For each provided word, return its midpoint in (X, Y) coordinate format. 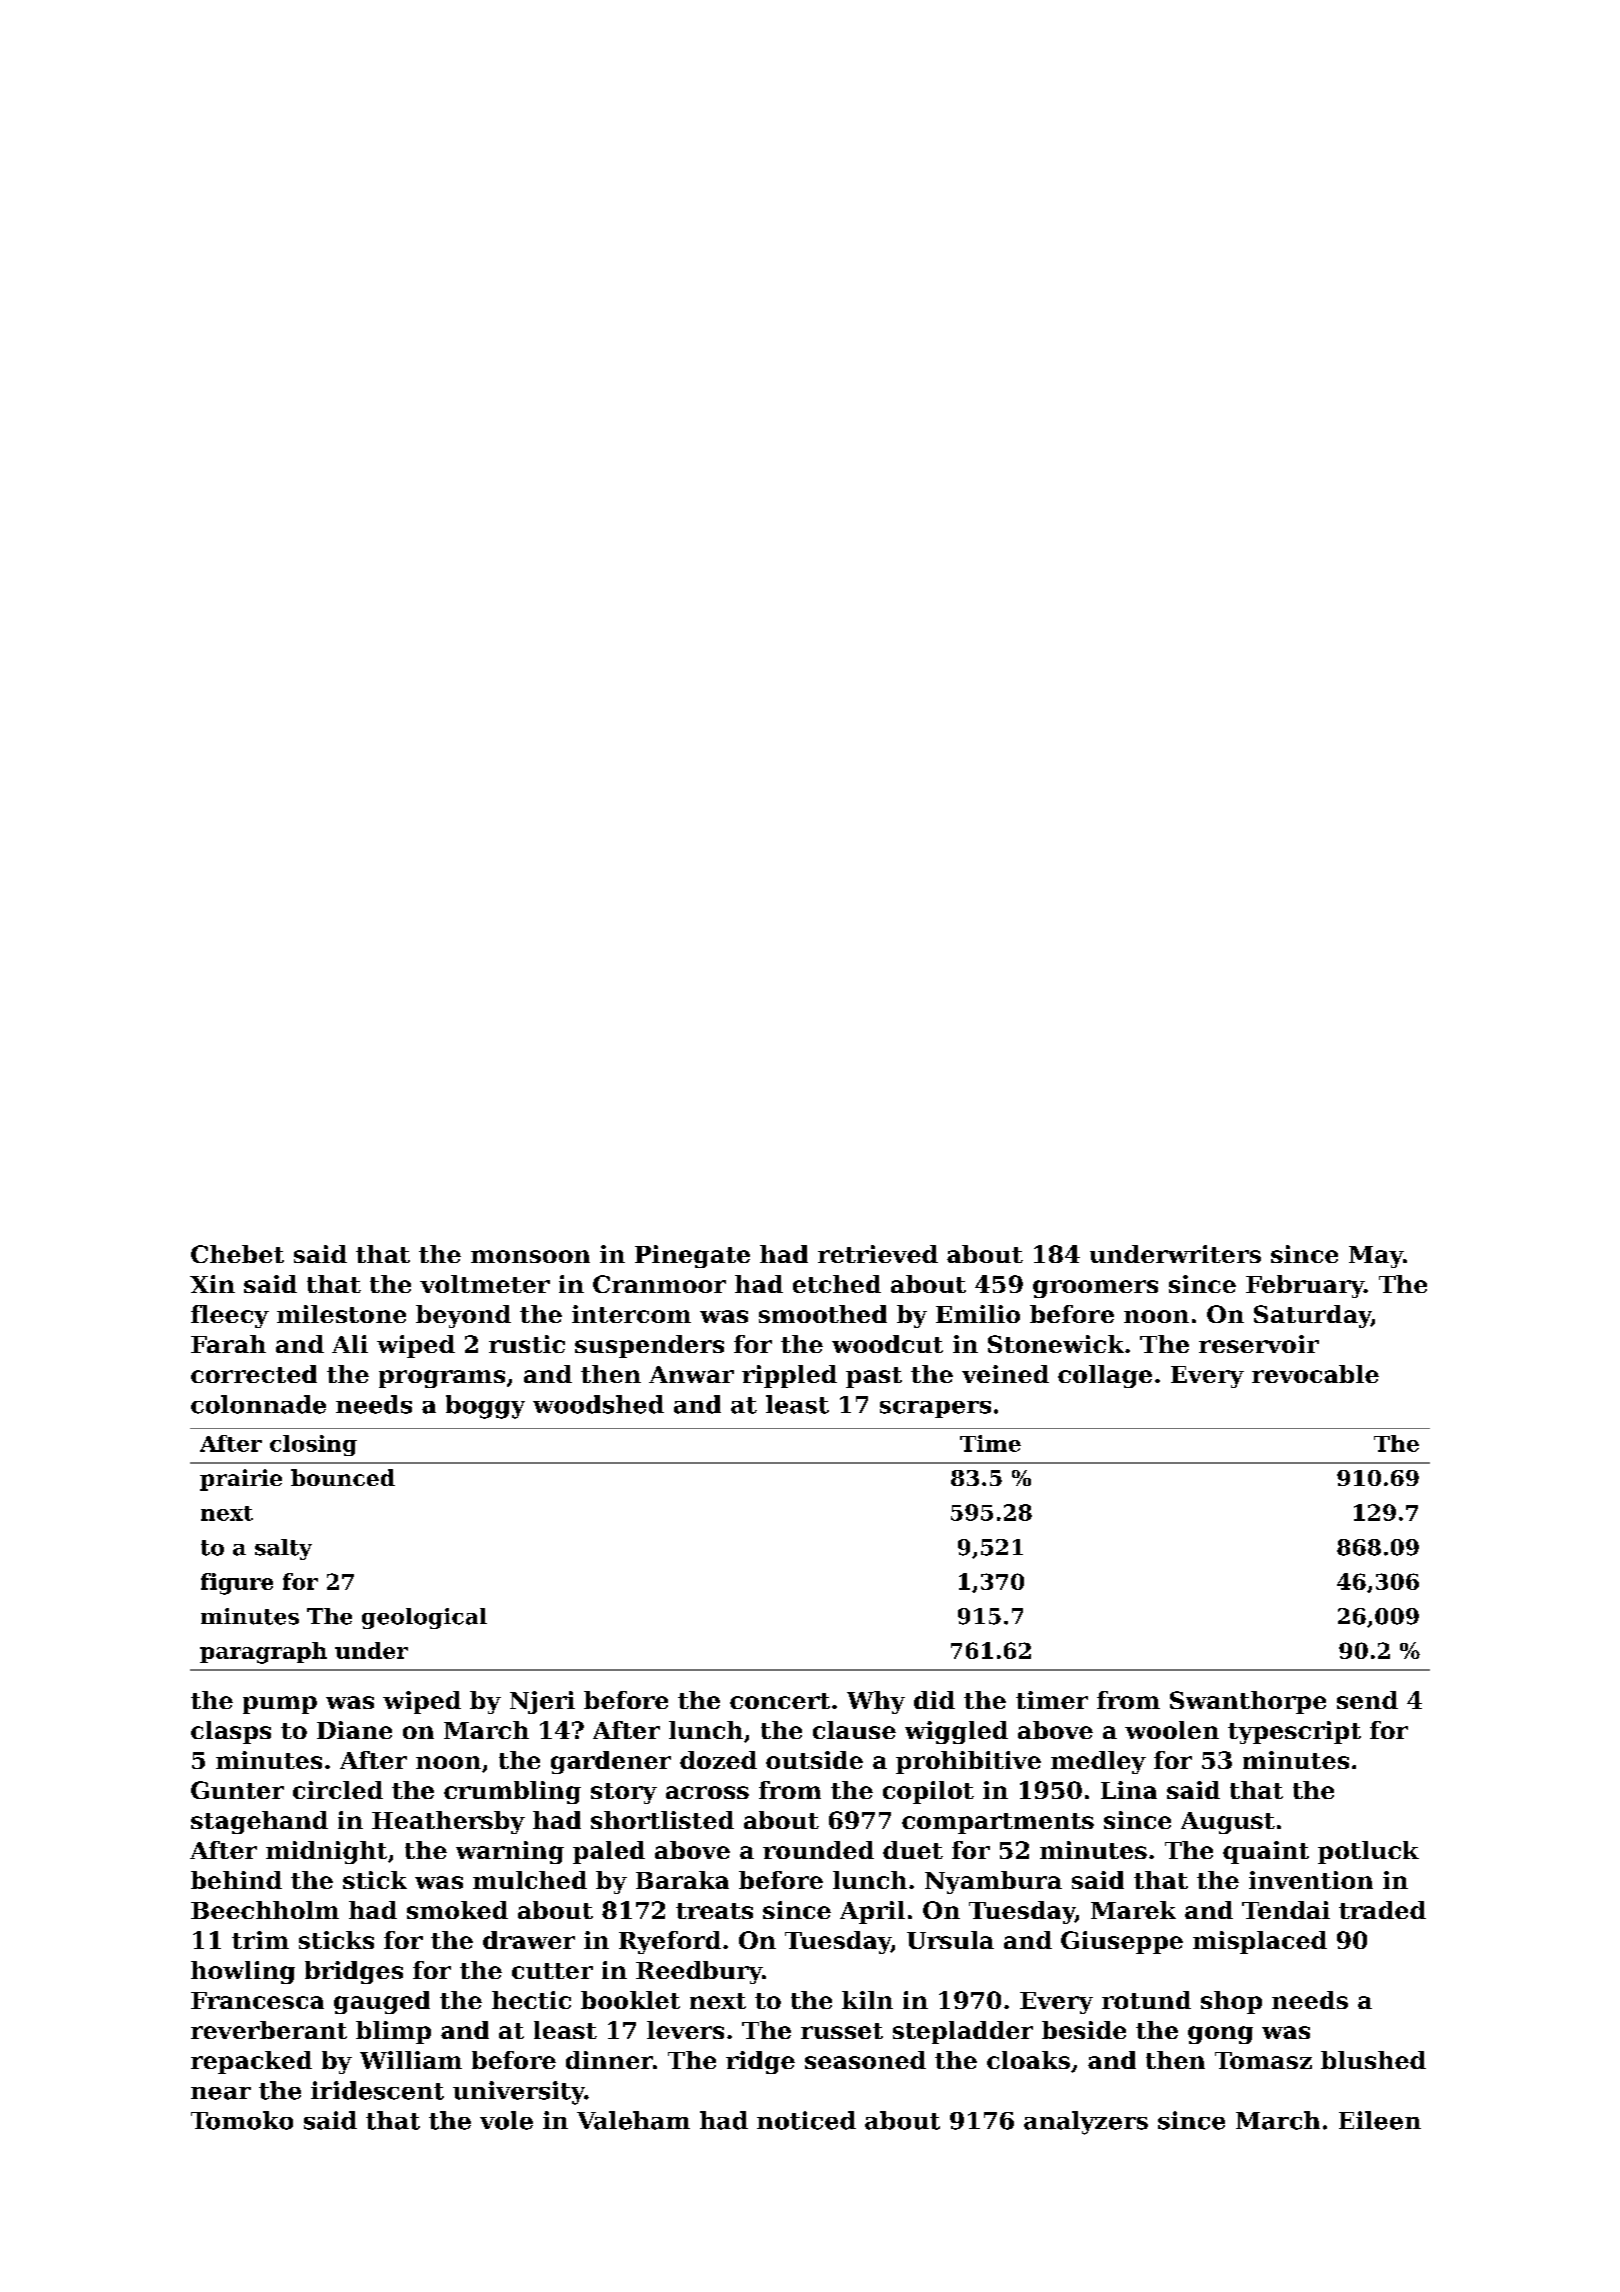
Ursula (950, 1940)
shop (1231, 2002)
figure (237, 1584)
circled (338, 1790)
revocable (1315, 1374)
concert (780, 1701)
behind (236, 1880)
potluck (1368, 1852)
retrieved (878, 1254)
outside (814, 1760)
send (1367, 1700)
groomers (1095, 1289)
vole (506, 2120)
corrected (254, 1374)
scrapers (935, 1409)
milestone (341, 1314)
